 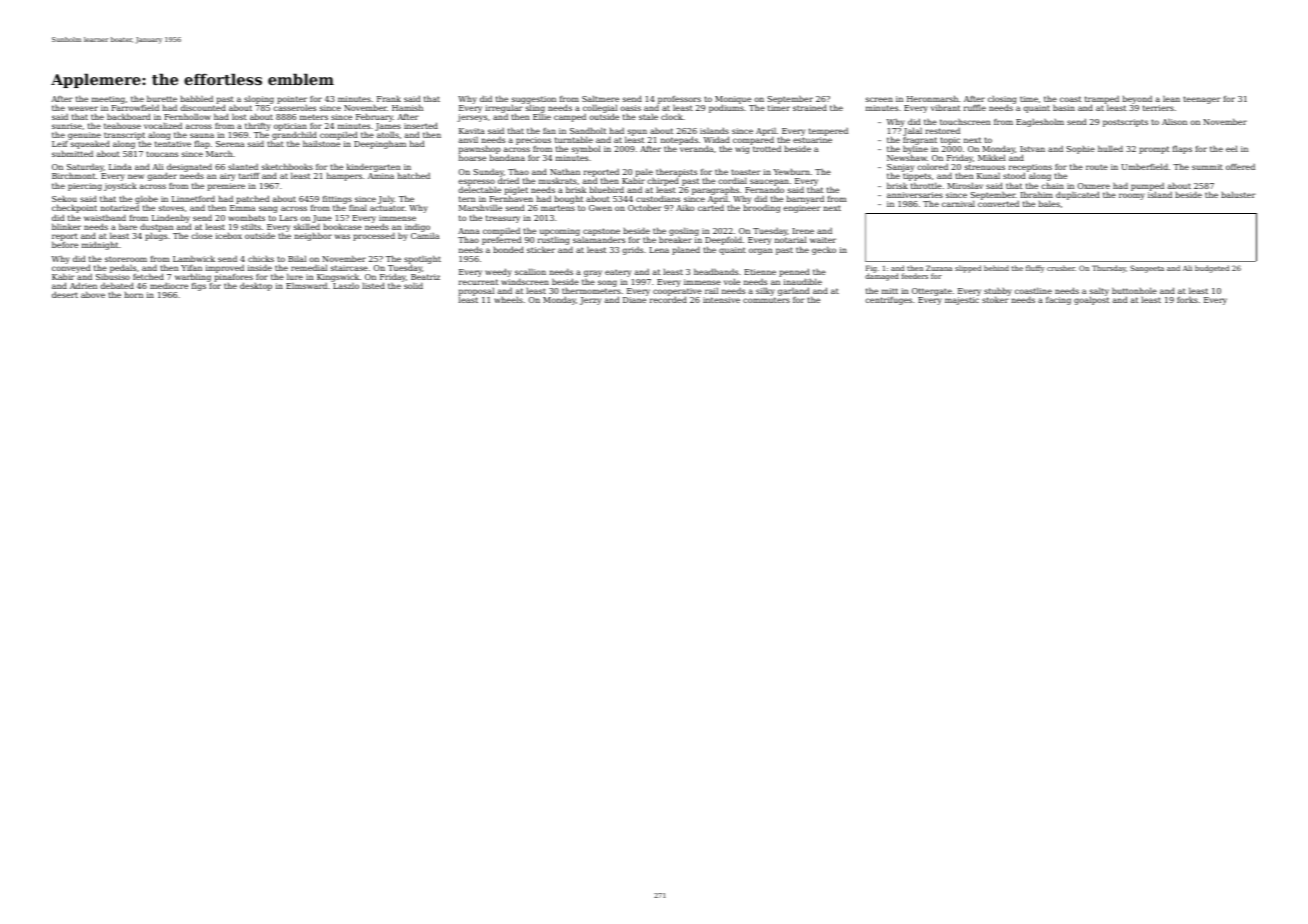 What do you see at coordinates (828, 132) in the screenshot?
I see `tempered` at bounding box center [828, 132].
